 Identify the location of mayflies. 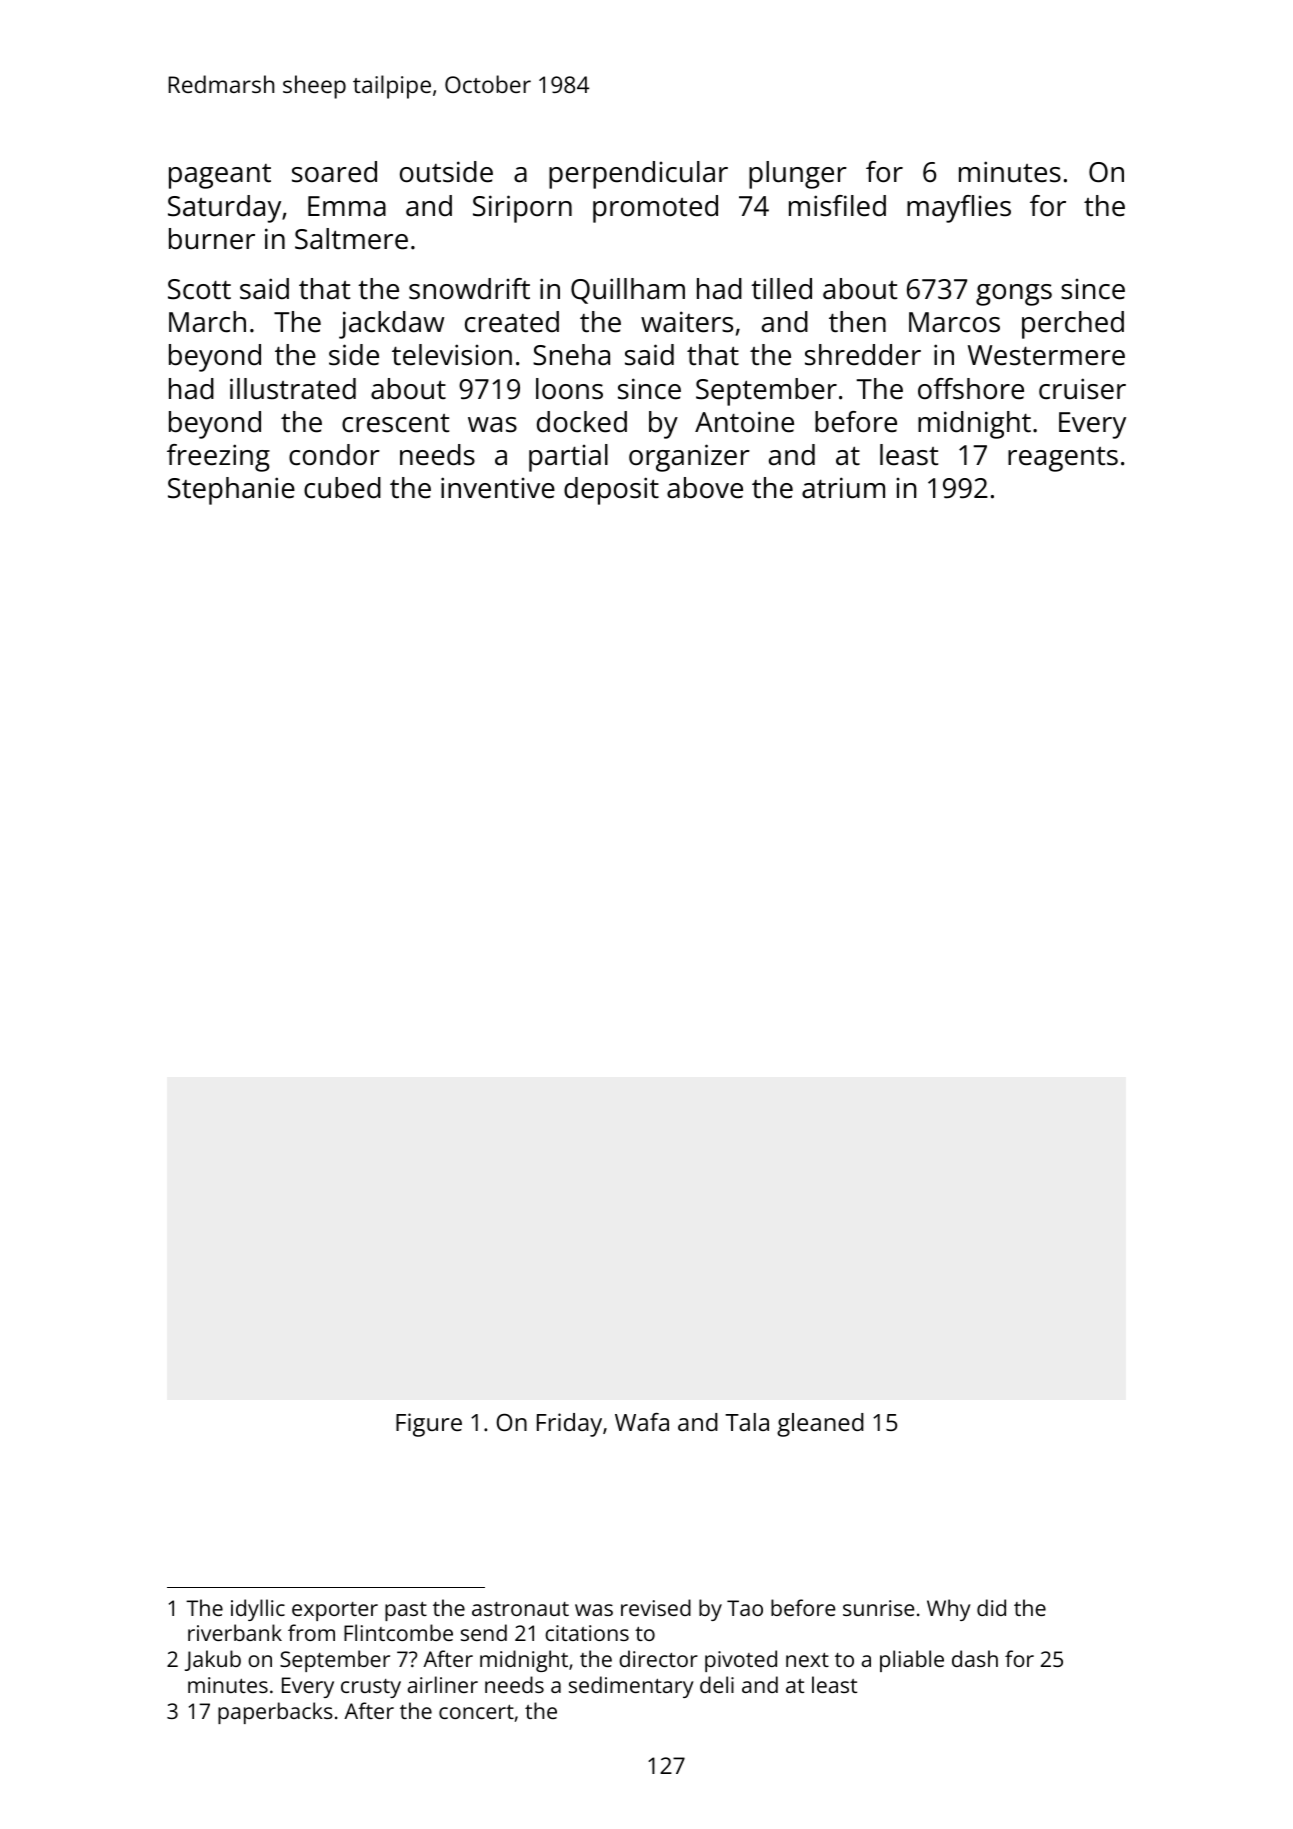
(959, 209).
